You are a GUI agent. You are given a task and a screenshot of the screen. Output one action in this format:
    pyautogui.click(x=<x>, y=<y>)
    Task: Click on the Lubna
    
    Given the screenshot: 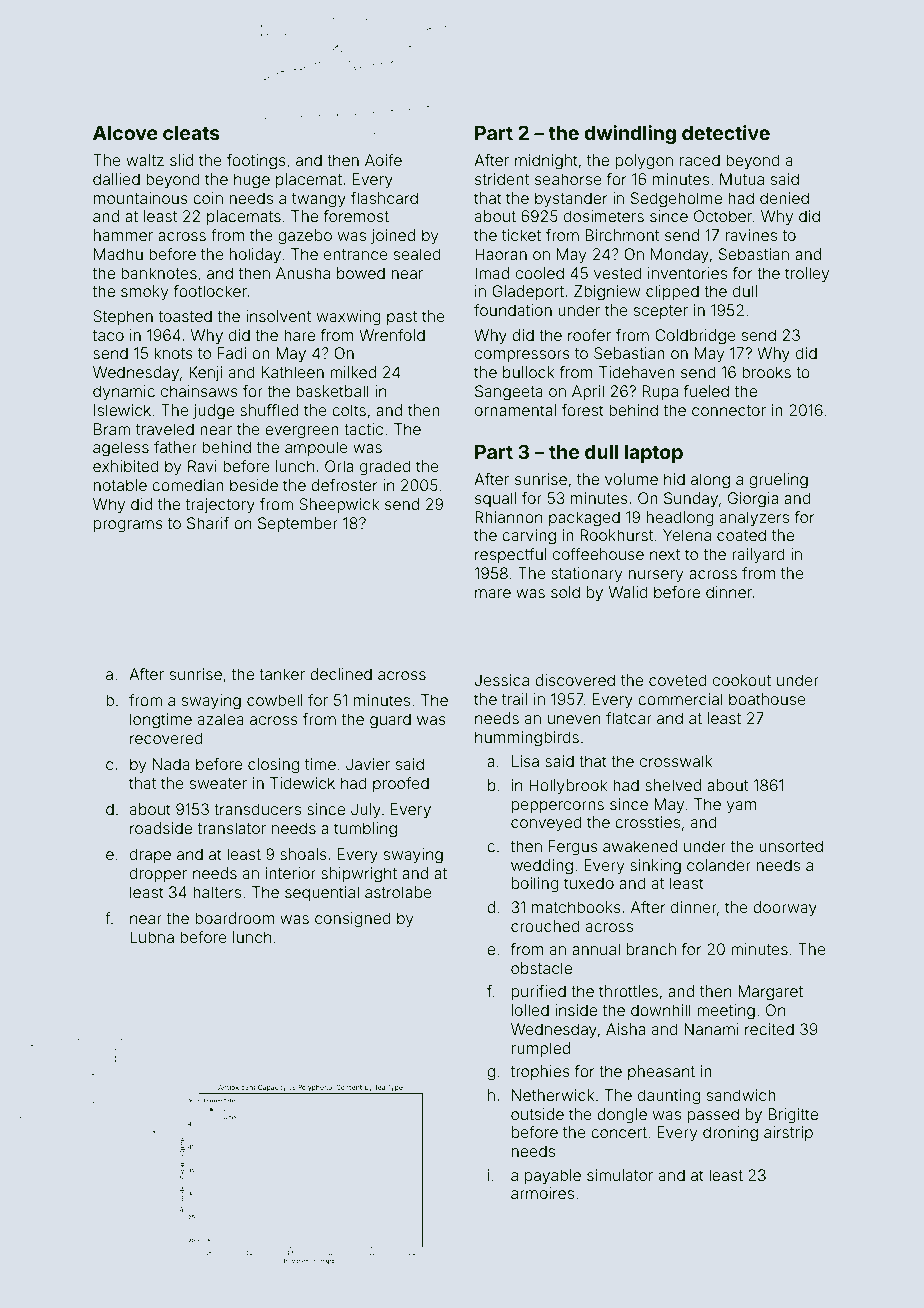 What is the action you would take?
    pyautogui.click(x=152, y=937)
